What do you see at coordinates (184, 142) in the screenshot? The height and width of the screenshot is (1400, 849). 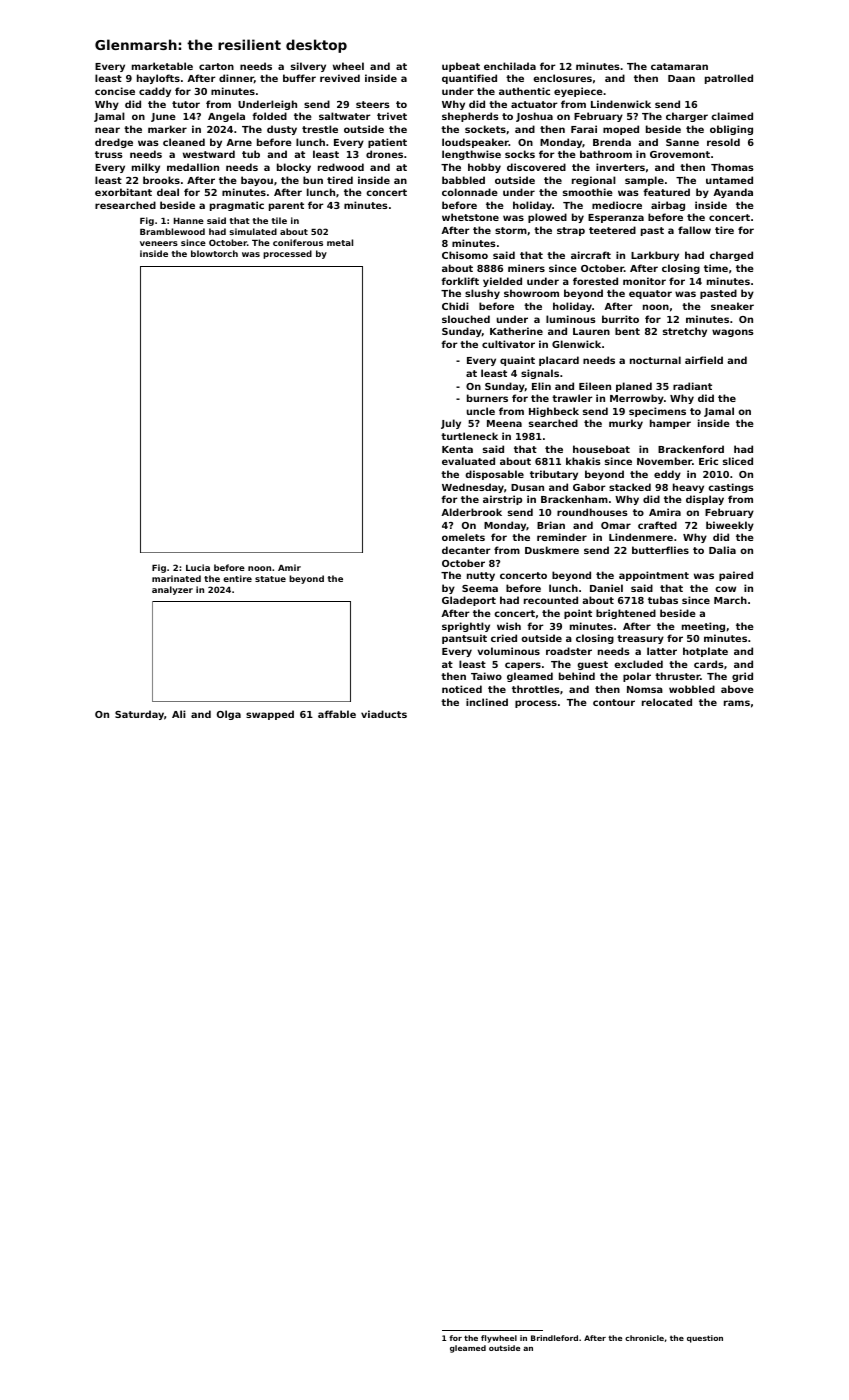 I see `cleaned` at bounding box center [184, 142].
